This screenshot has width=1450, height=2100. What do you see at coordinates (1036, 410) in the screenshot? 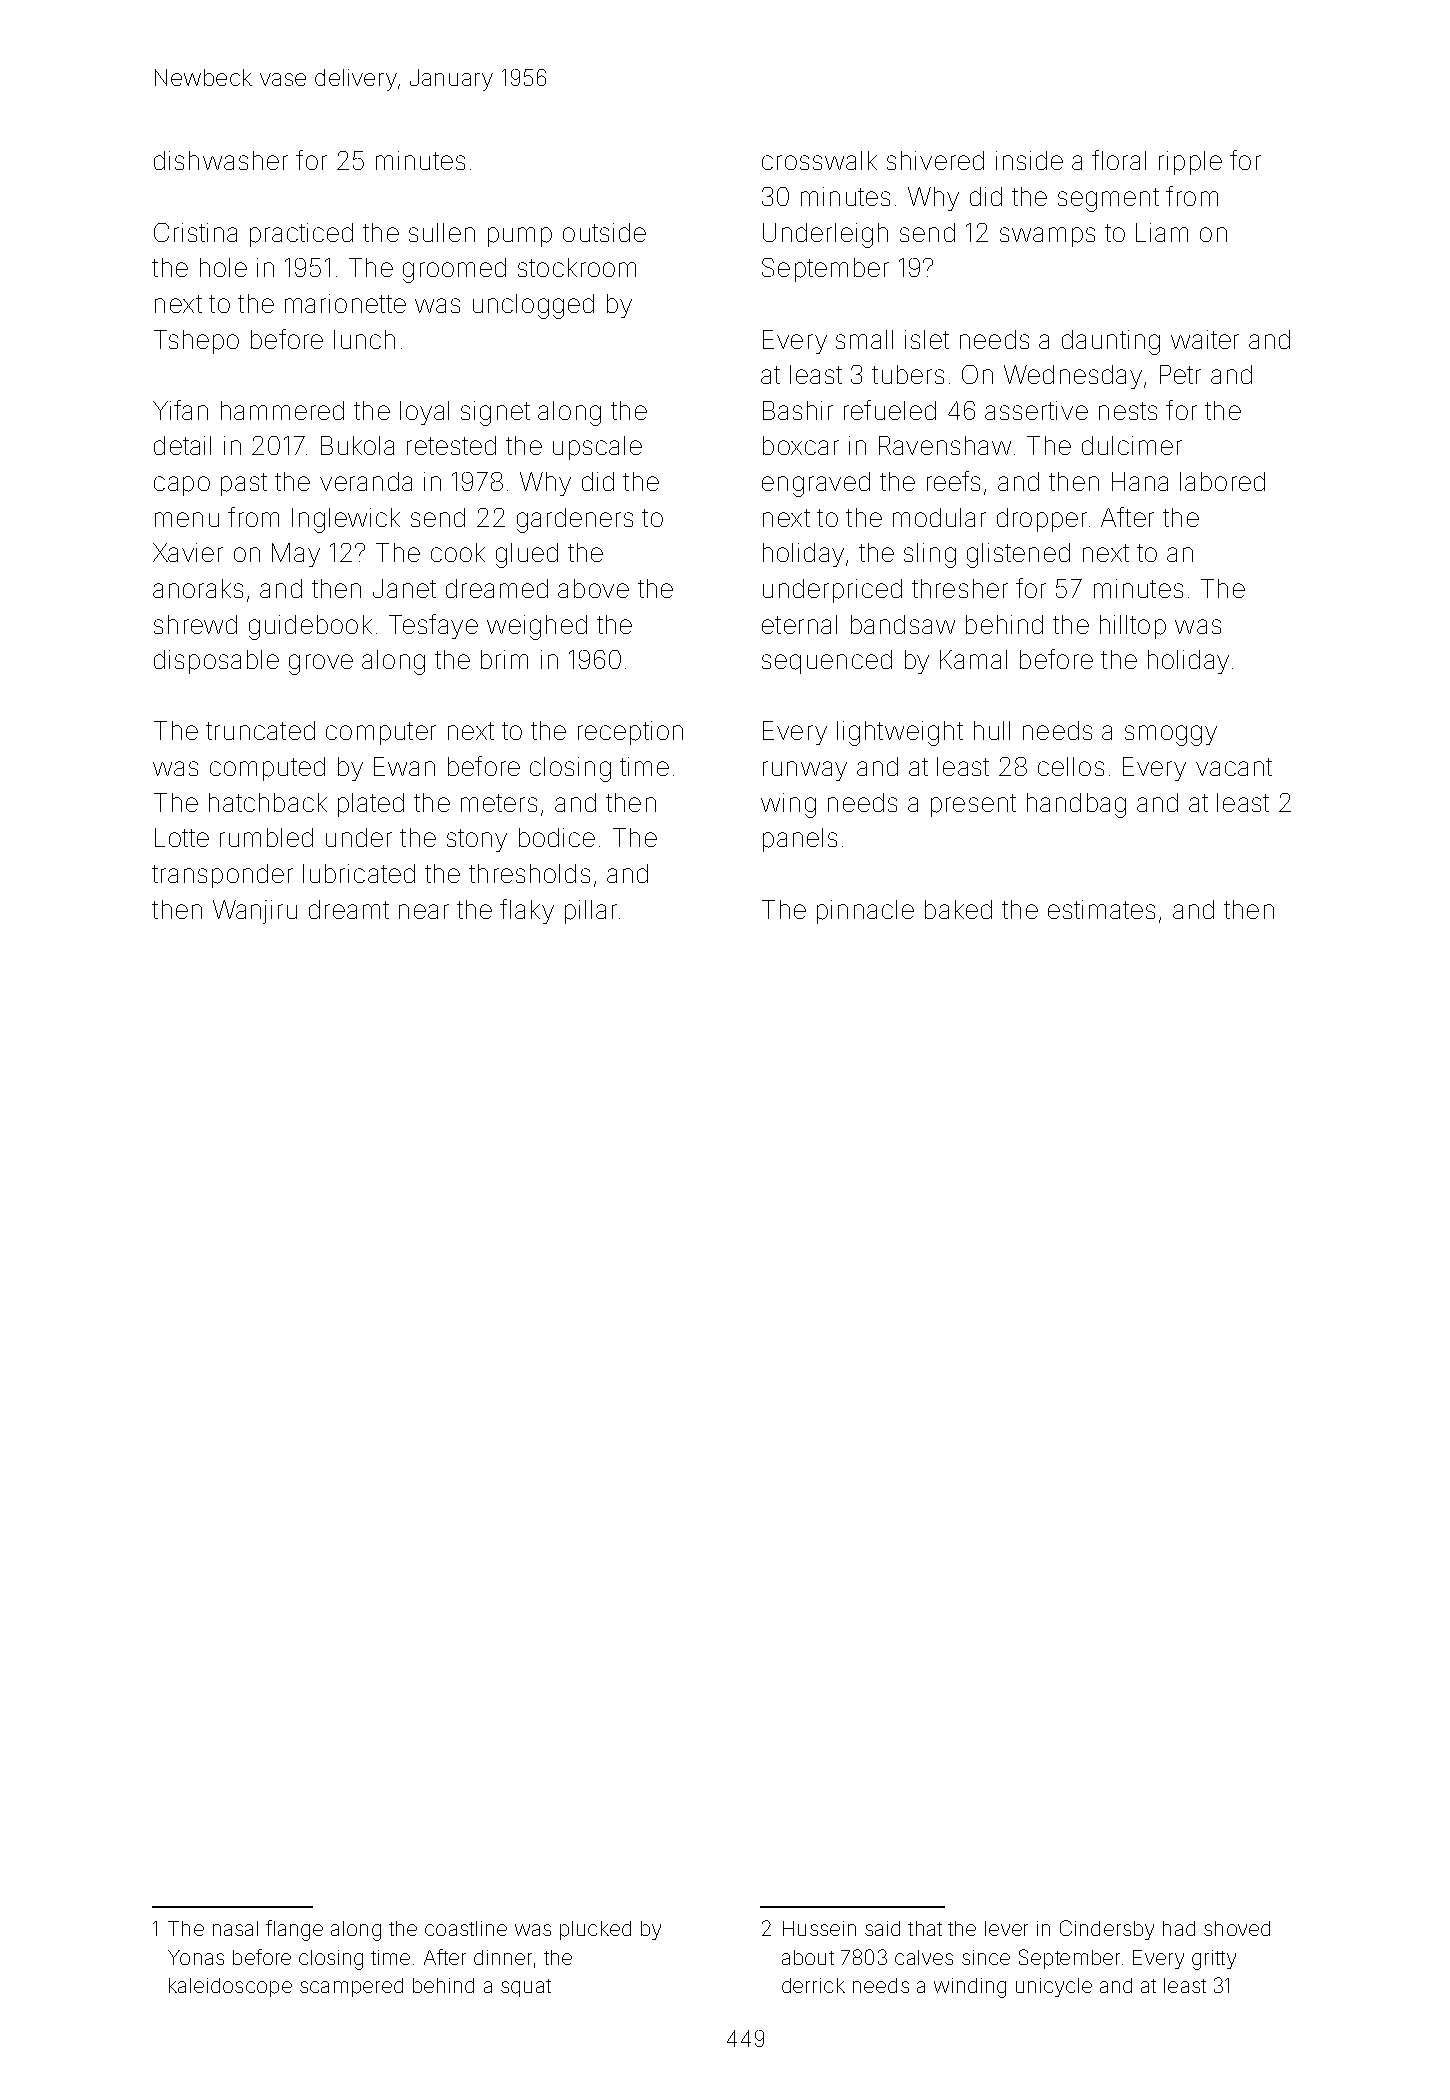
I see `assertive` at bounding box center [1036, 410].
